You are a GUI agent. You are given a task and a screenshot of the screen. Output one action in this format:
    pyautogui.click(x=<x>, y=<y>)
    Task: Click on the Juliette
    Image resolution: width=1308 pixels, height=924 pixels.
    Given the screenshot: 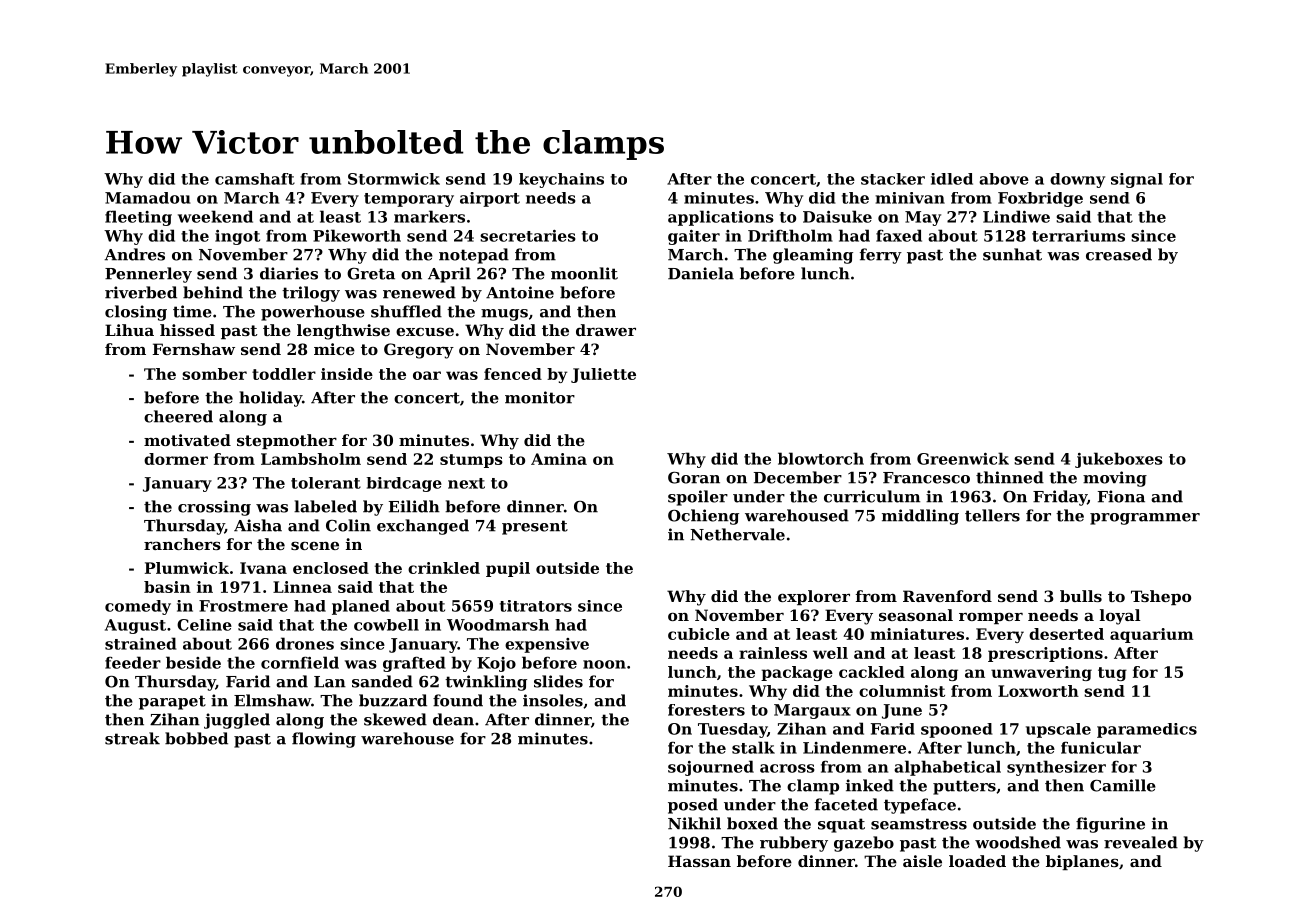 What is the action you would take?
    pyautogui.click(x=603, y=375)
